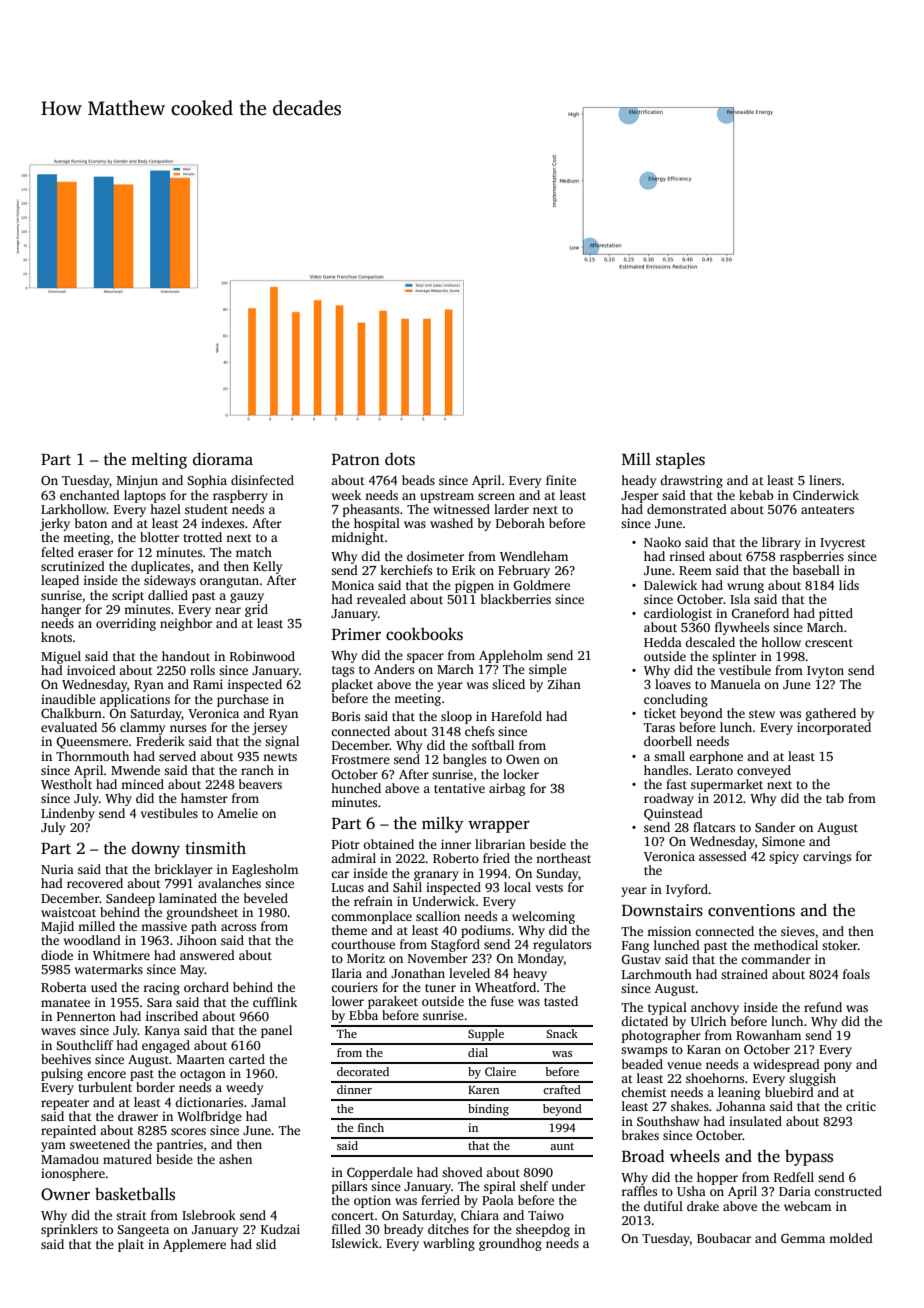 The height and width of the image is (1308, 924). What do you see at coordinates (443, 824) in the image?
I see `milky` at bounding box center [443, 824].
